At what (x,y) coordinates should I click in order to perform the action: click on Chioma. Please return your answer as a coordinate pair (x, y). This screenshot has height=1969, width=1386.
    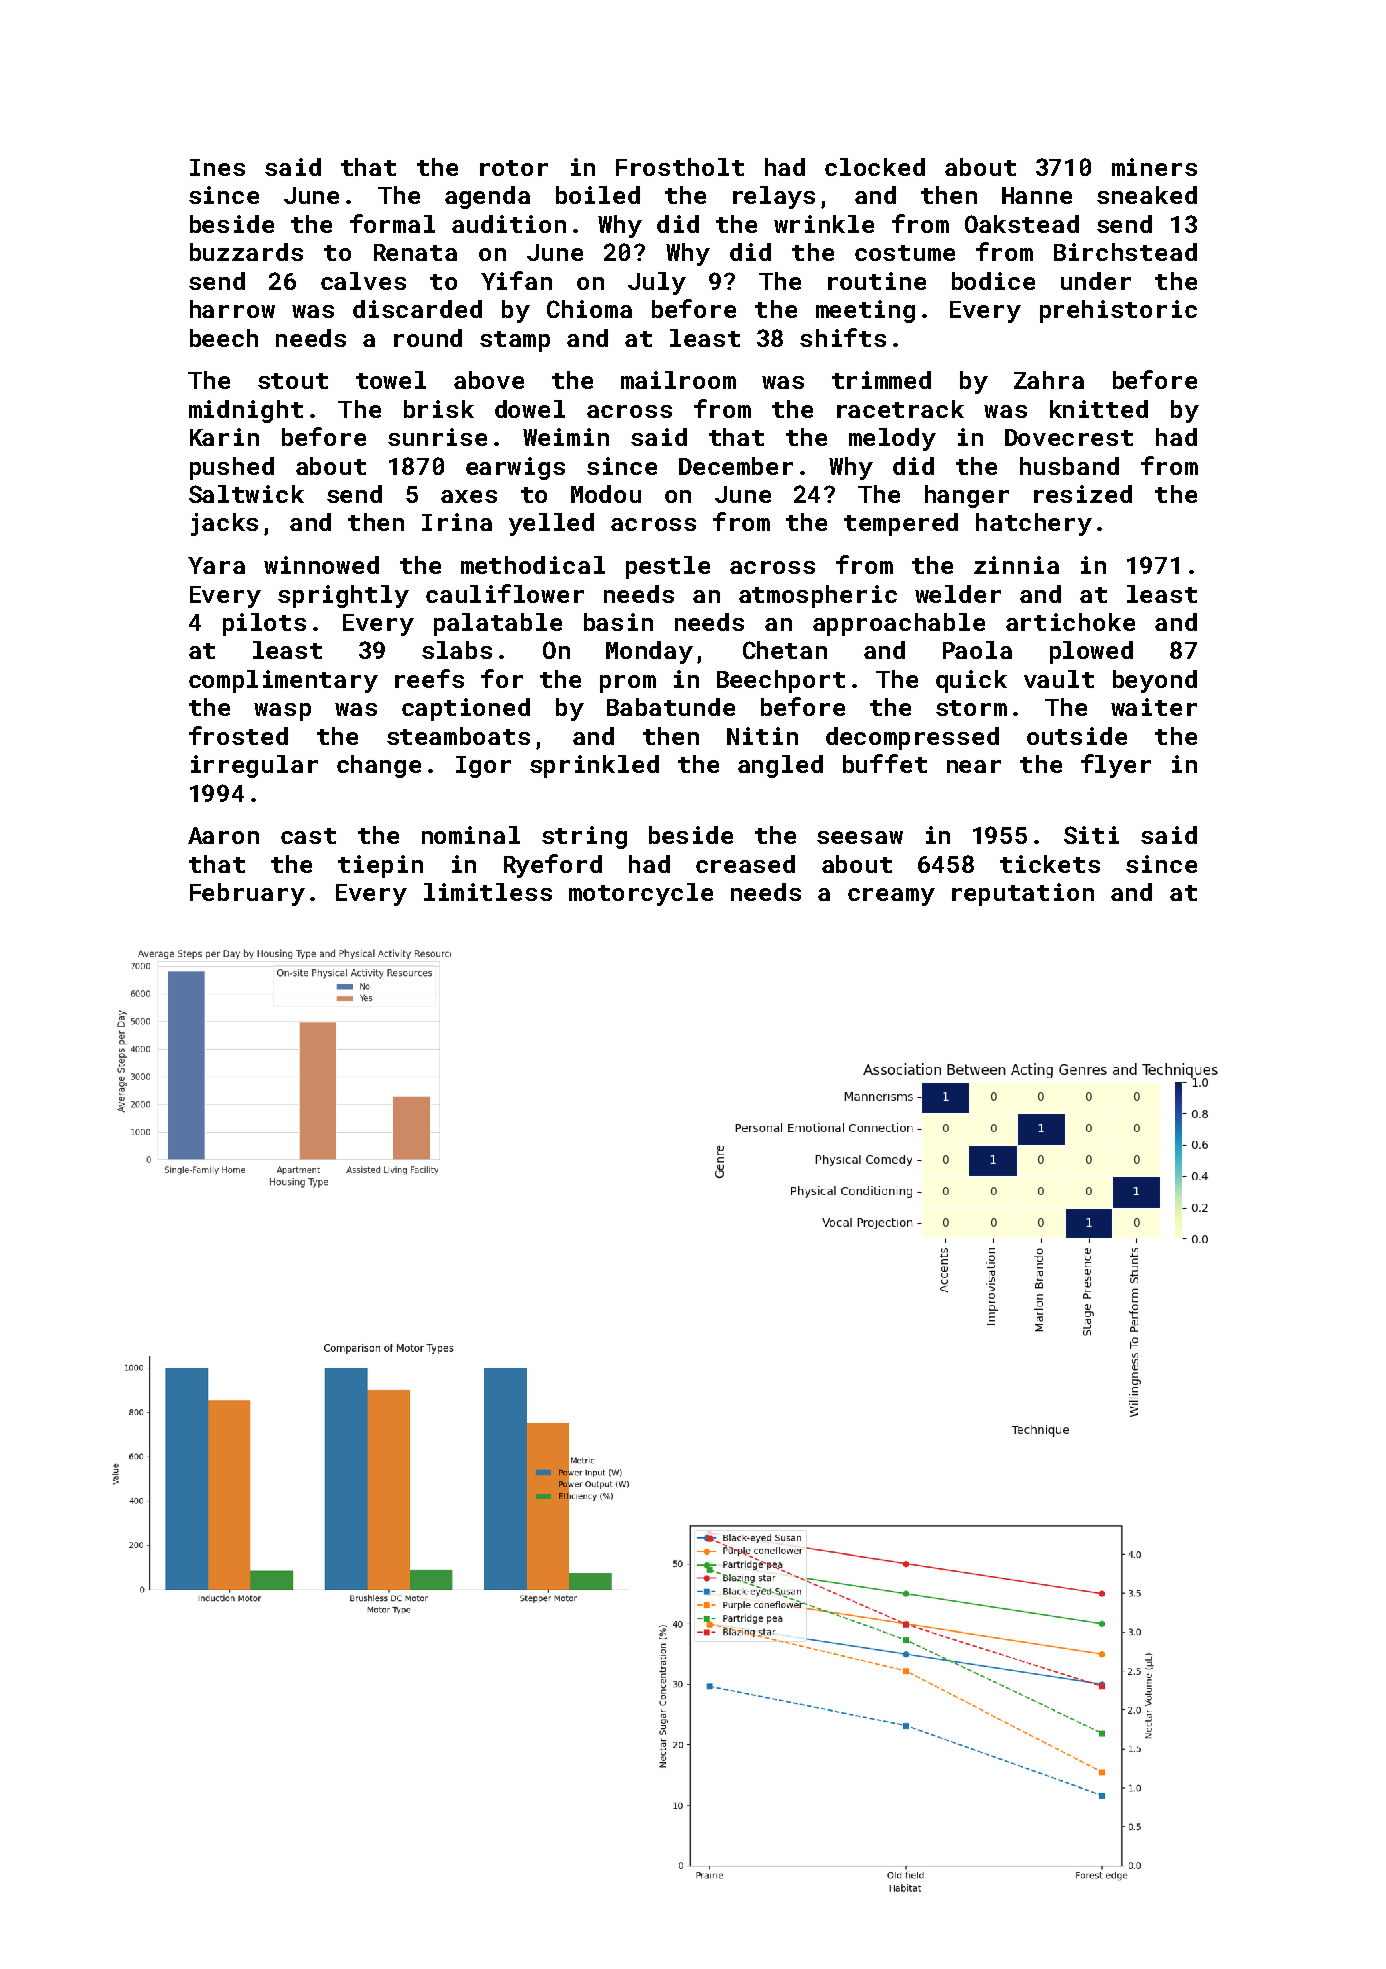
    Looking at the image, I should click on (589, 309).
